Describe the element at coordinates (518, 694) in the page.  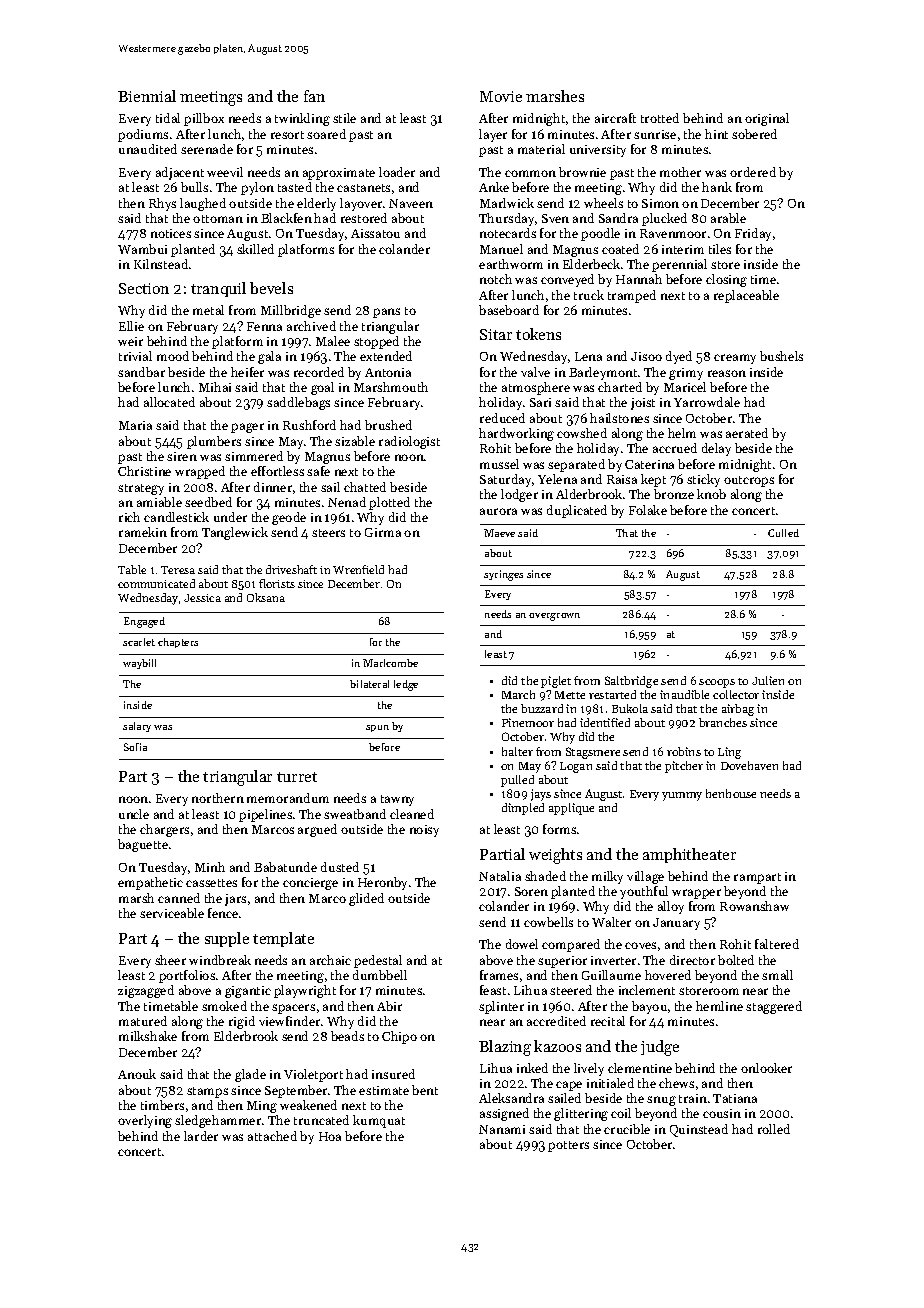
I see `March` at that location.
